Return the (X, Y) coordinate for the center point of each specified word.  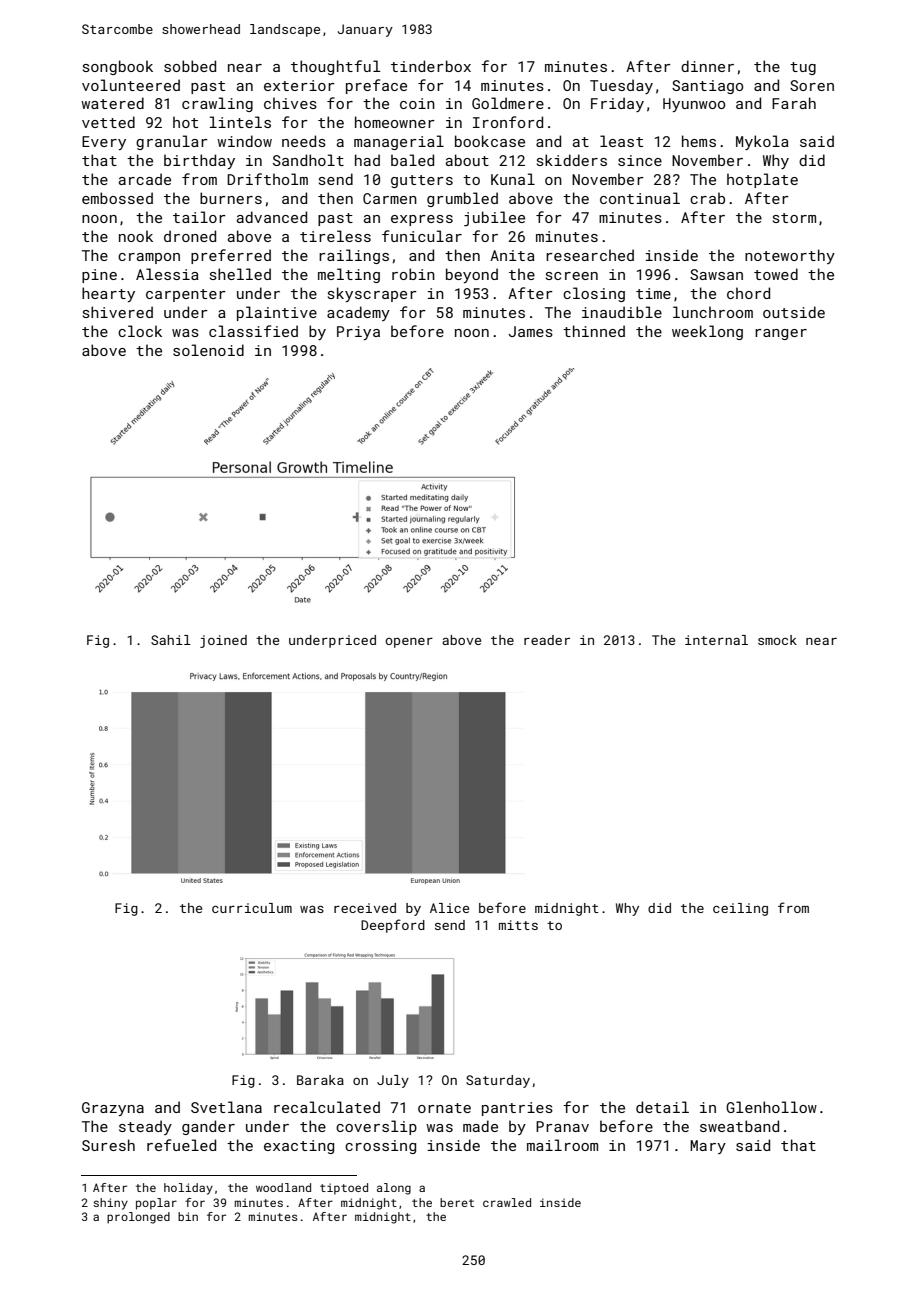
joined (223, 641)
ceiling (740, 909)
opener (409, 643)
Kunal (513, 179)
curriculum (252, 908)
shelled (240, 274)
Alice (449, 908)
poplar (156, 1204)
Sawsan (716, 274)
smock (777, 640)
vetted (108, 122)
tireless (335, 236)
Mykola (762, 142)
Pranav (562, 1126)
